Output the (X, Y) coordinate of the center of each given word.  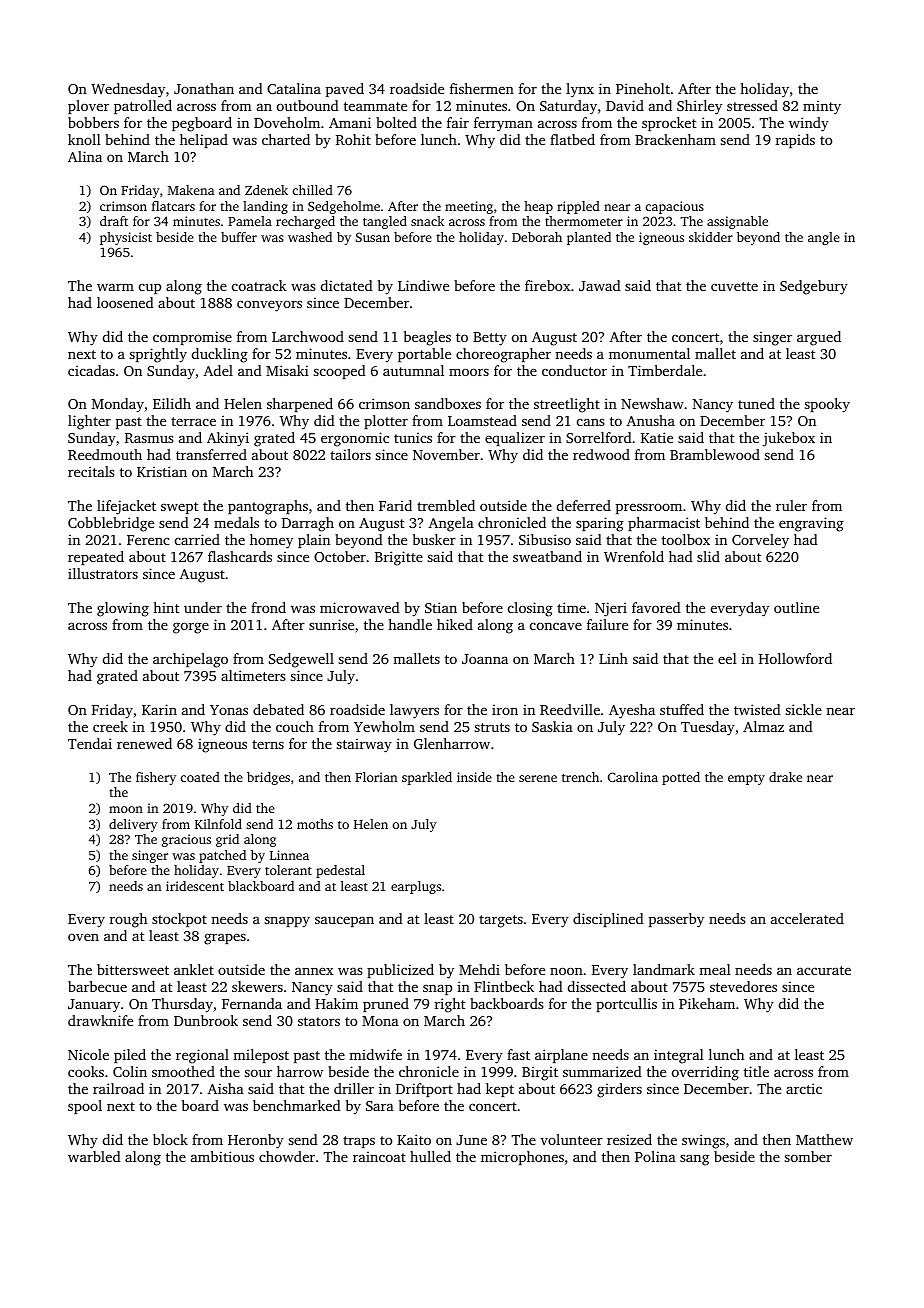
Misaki (287, 370)
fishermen (482, 88)
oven (83, 937)
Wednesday (128, 90)
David (625, 105)
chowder (287, 1156)
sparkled (427, 778)
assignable (737, 222)
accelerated (807, 918)
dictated (347, 285)
